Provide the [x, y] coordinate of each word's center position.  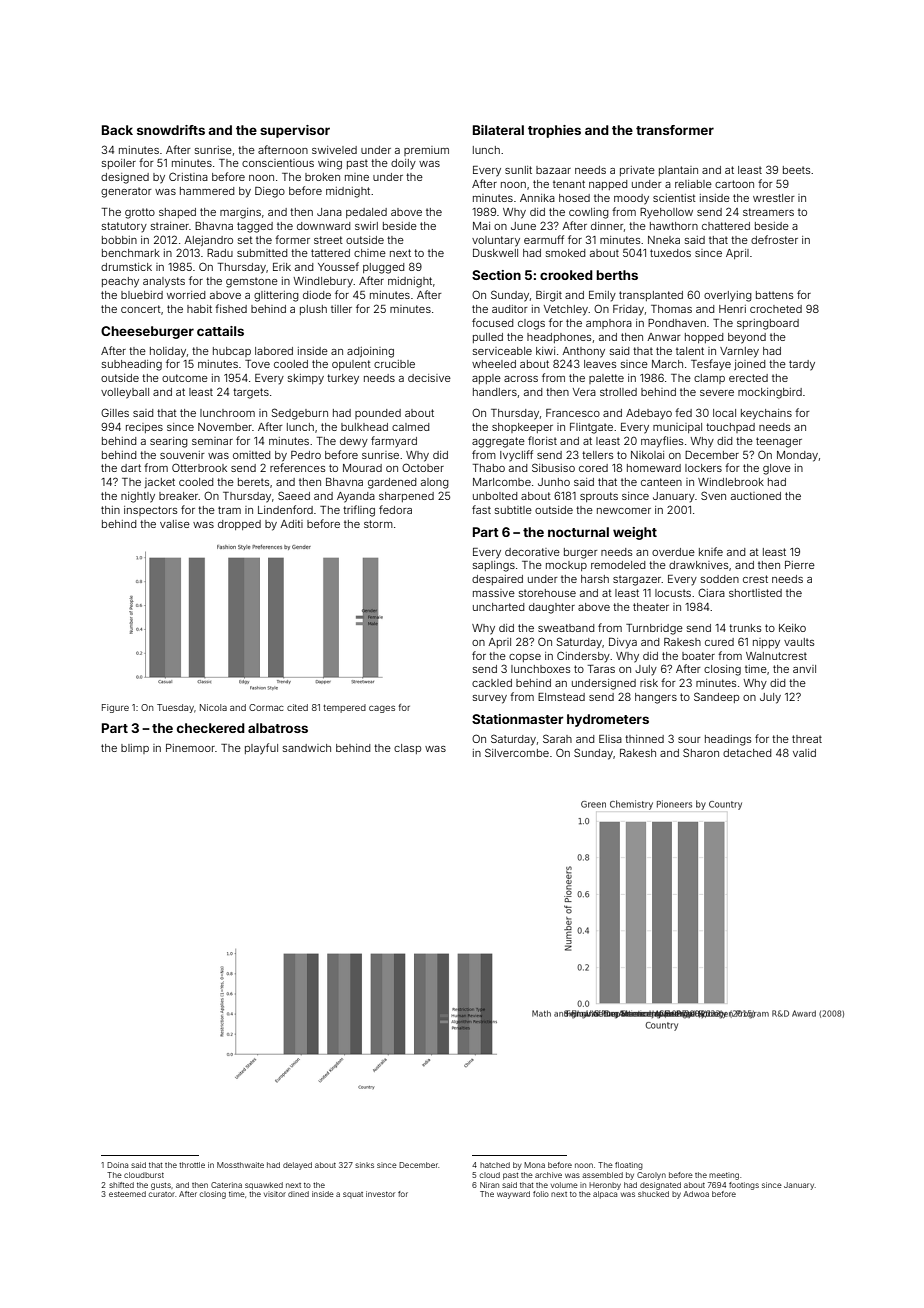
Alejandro [208, 241]
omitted [252, 455]
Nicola [213, 707]
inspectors [150, 511]
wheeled [494, 364]
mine [357, 177]
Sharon [701, 752]
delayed [297, 1166]
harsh [595, 579]
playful [261, 749]
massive [494, 593]
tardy [802, 365]
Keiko [792, 628]
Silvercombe [517, 752]
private [637, 171]
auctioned [756, 496]
